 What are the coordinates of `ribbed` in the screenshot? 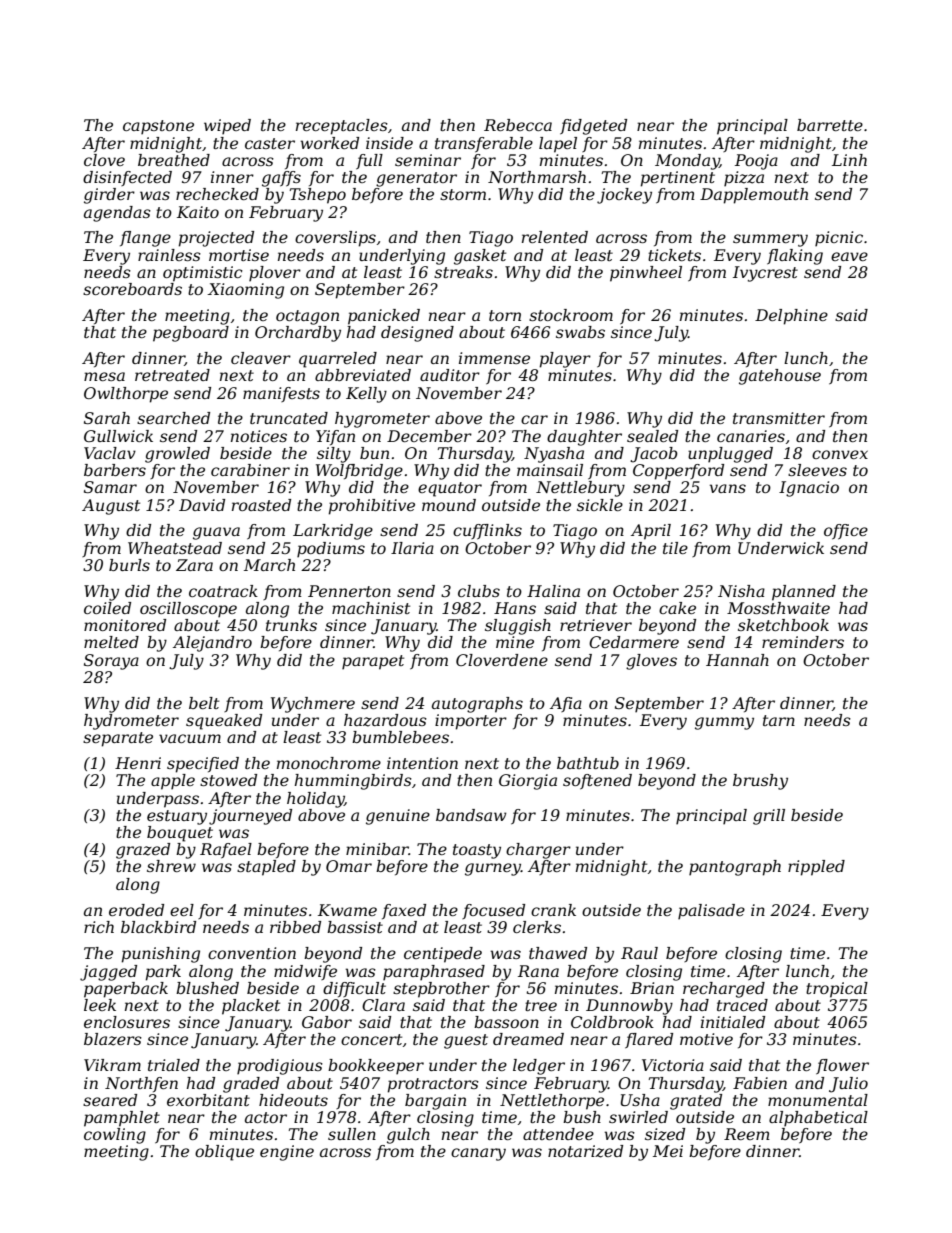 It's located at (295, 927).
